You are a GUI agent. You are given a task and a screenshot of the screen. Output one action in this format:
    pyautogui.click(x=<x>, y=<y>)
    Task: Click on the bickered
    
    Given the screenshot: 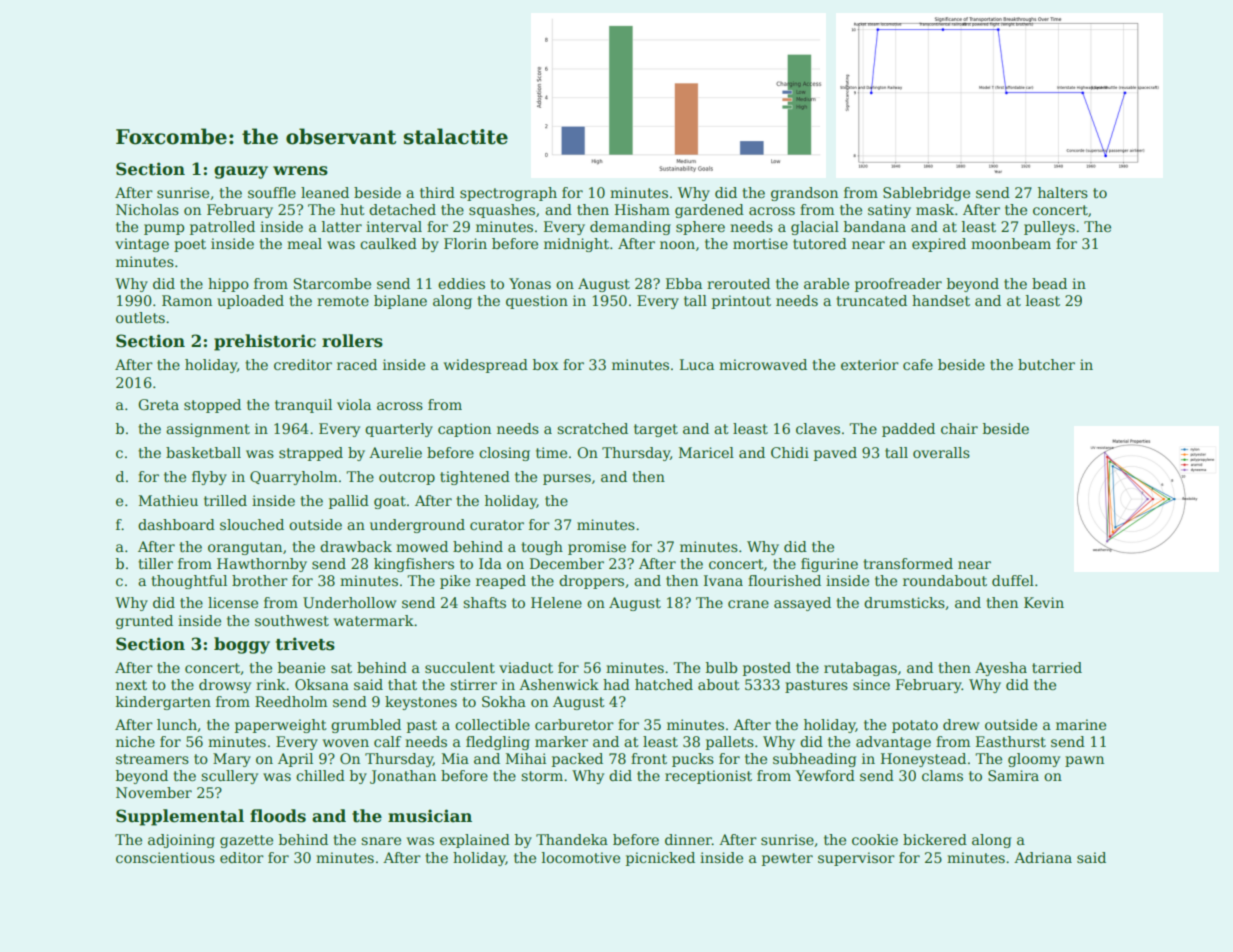 What is the action you would take?
    pyautogui.click(x=935, y=839)
